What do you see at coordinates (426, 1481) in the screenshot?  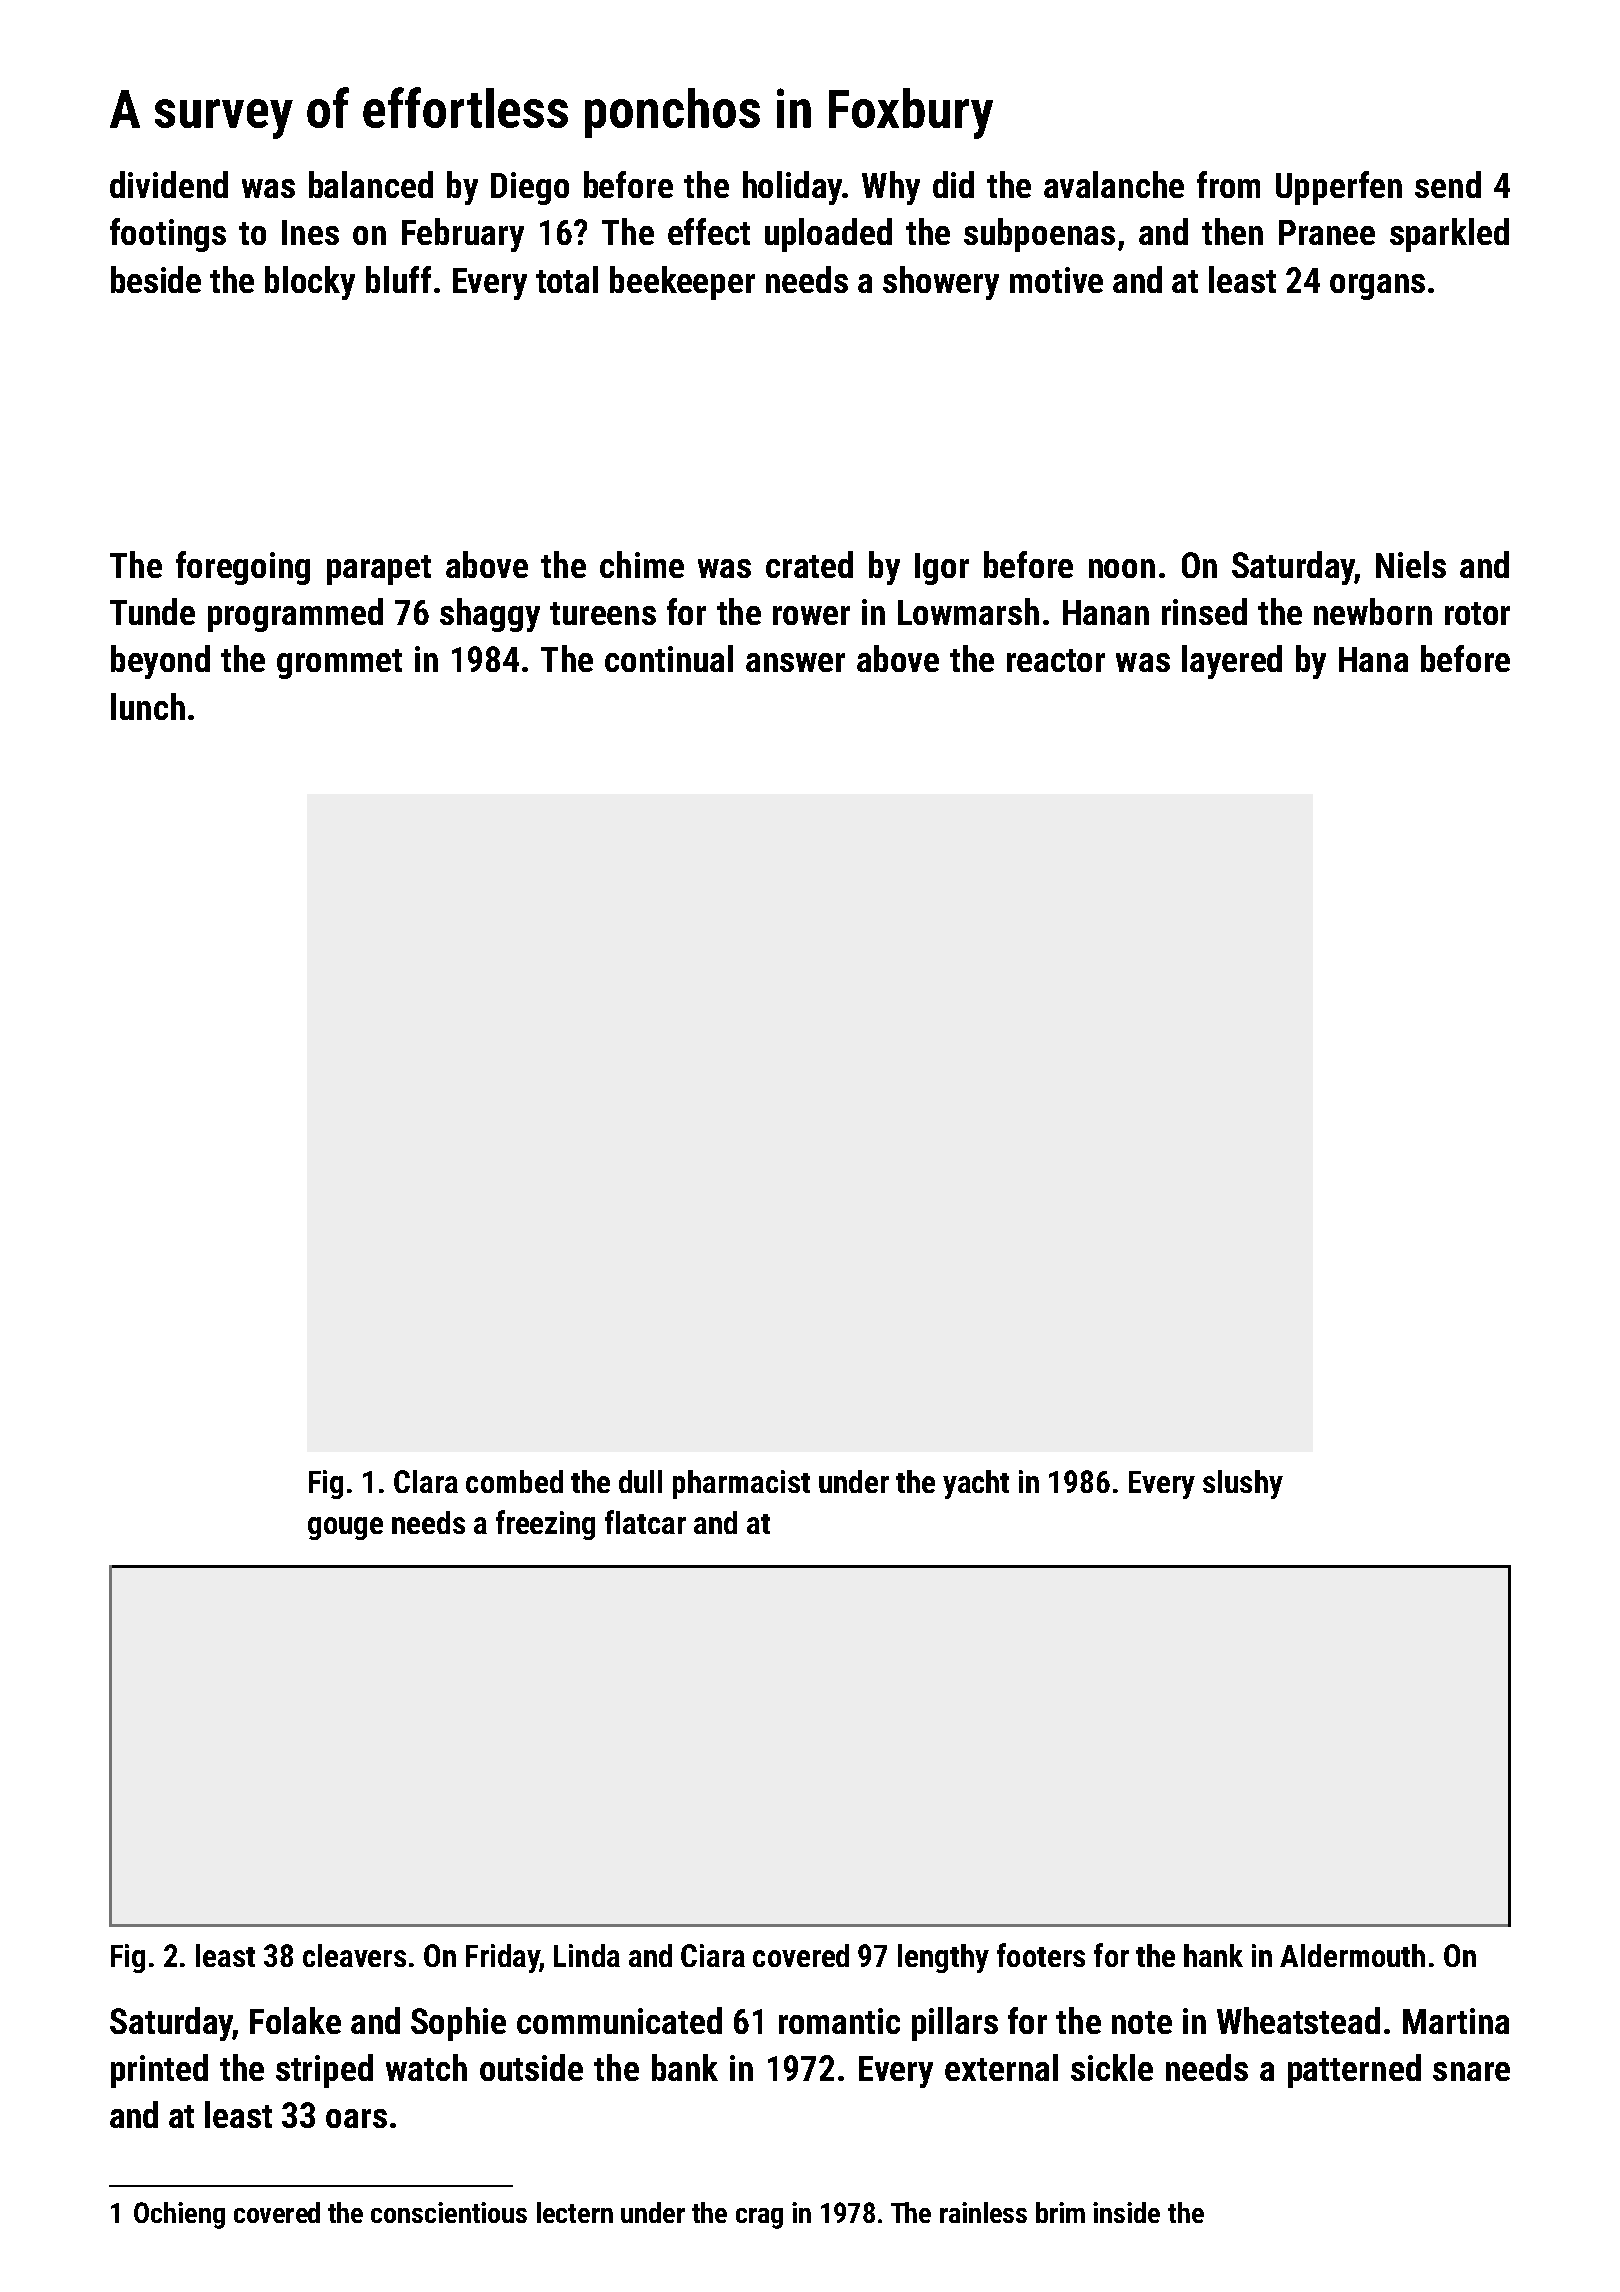 I see `Clara` at bounding box center [426, 1481].
